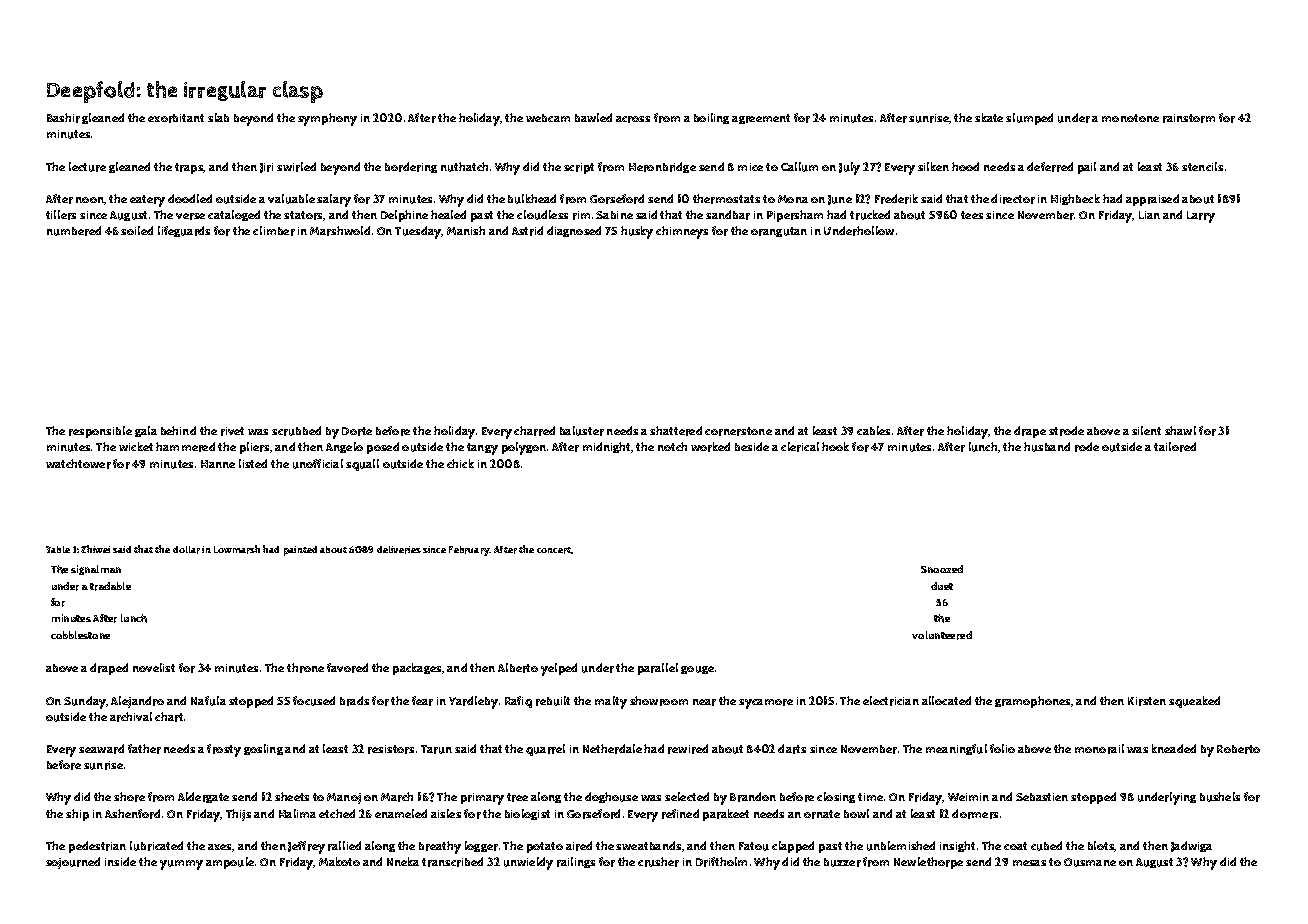 This screenshot has width=1308, height=924. I want to click on ampoule, so click(230, 863).
